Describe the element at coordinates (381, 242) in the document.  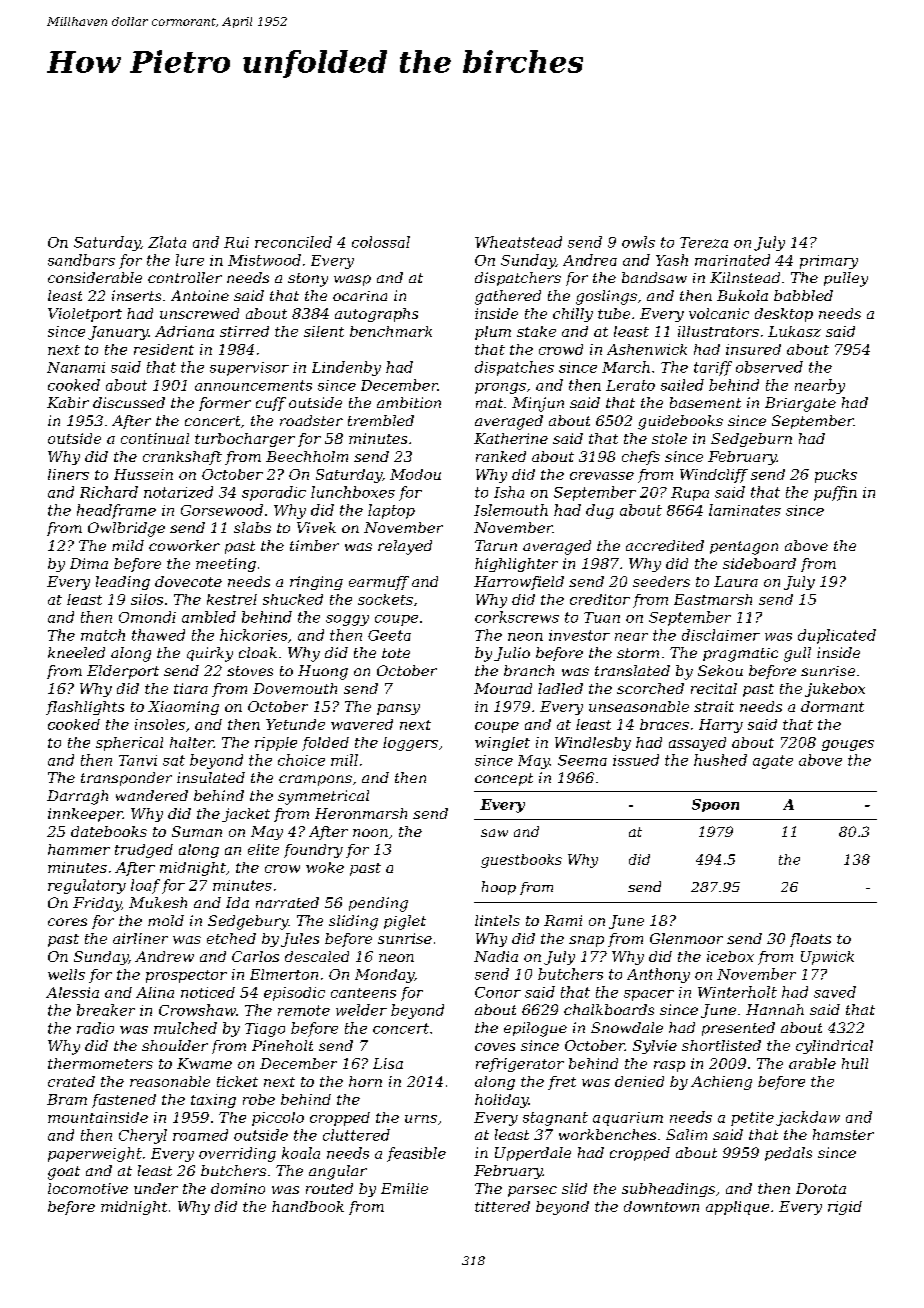
I see `colossal` at that location.
